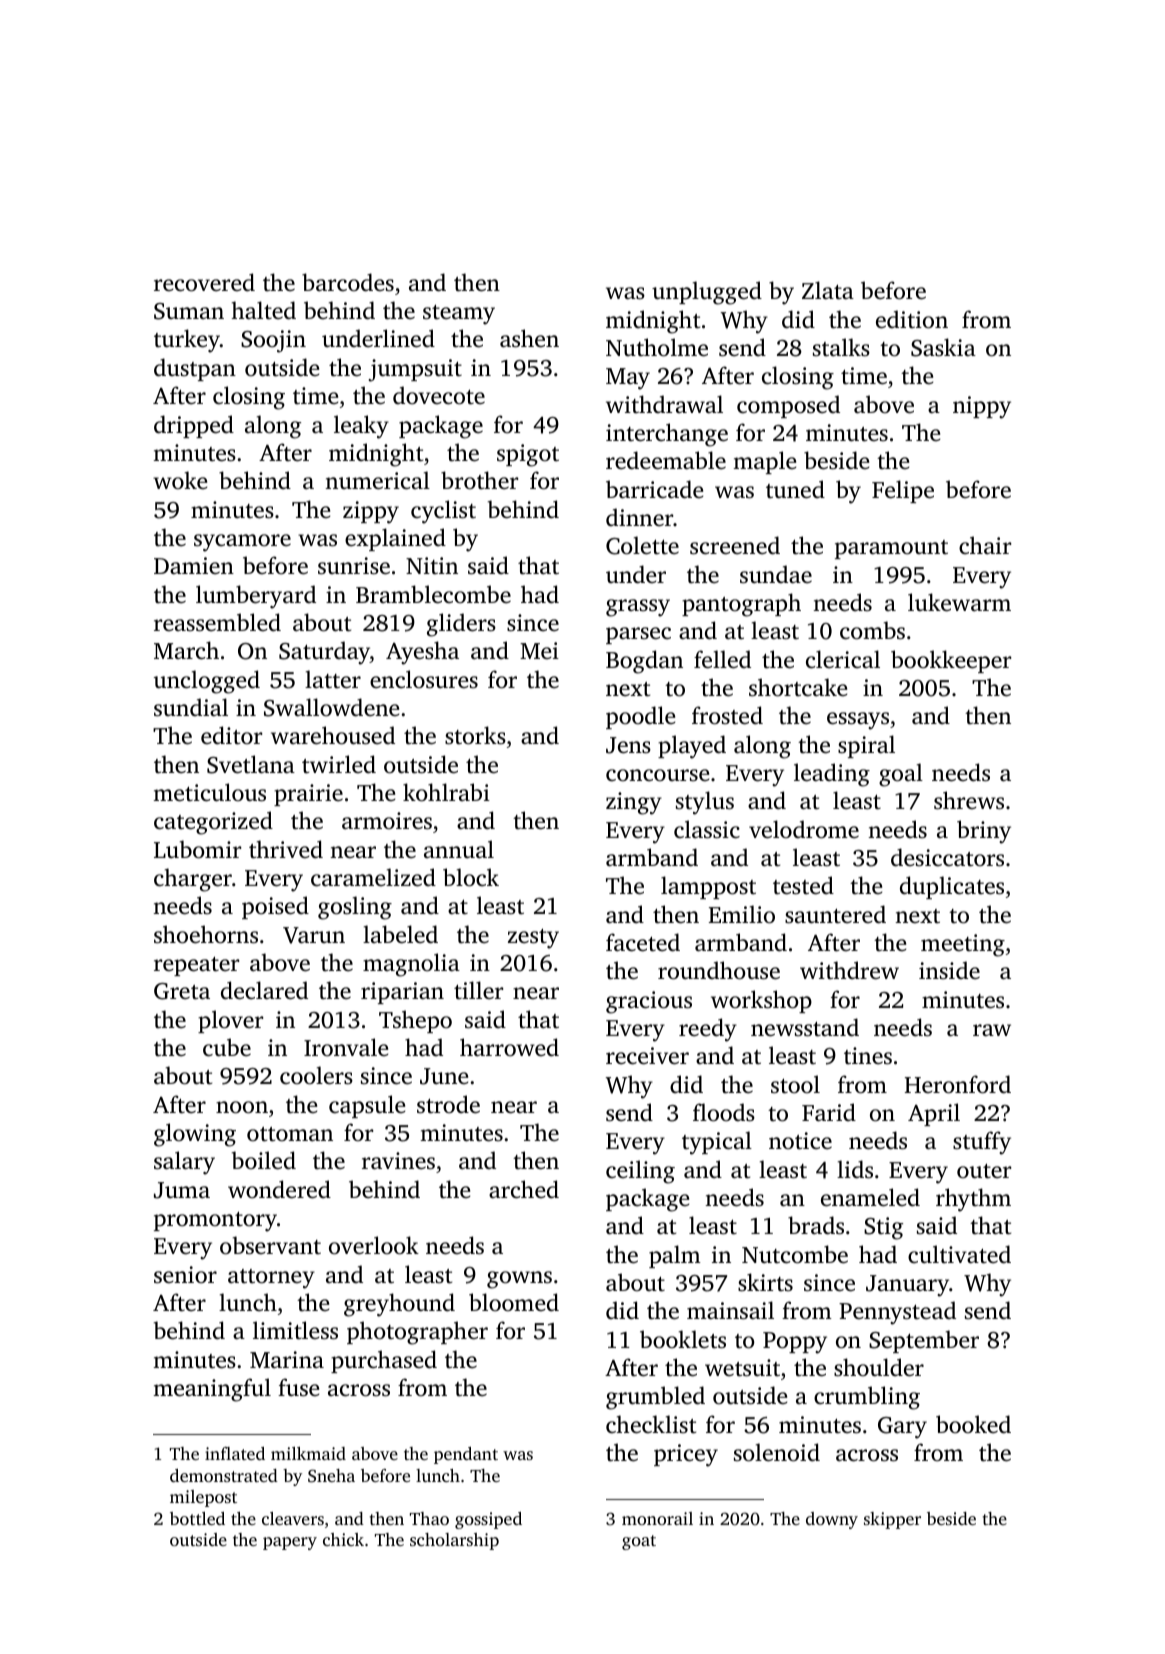  I want to click on felled, so click(722, 659).
